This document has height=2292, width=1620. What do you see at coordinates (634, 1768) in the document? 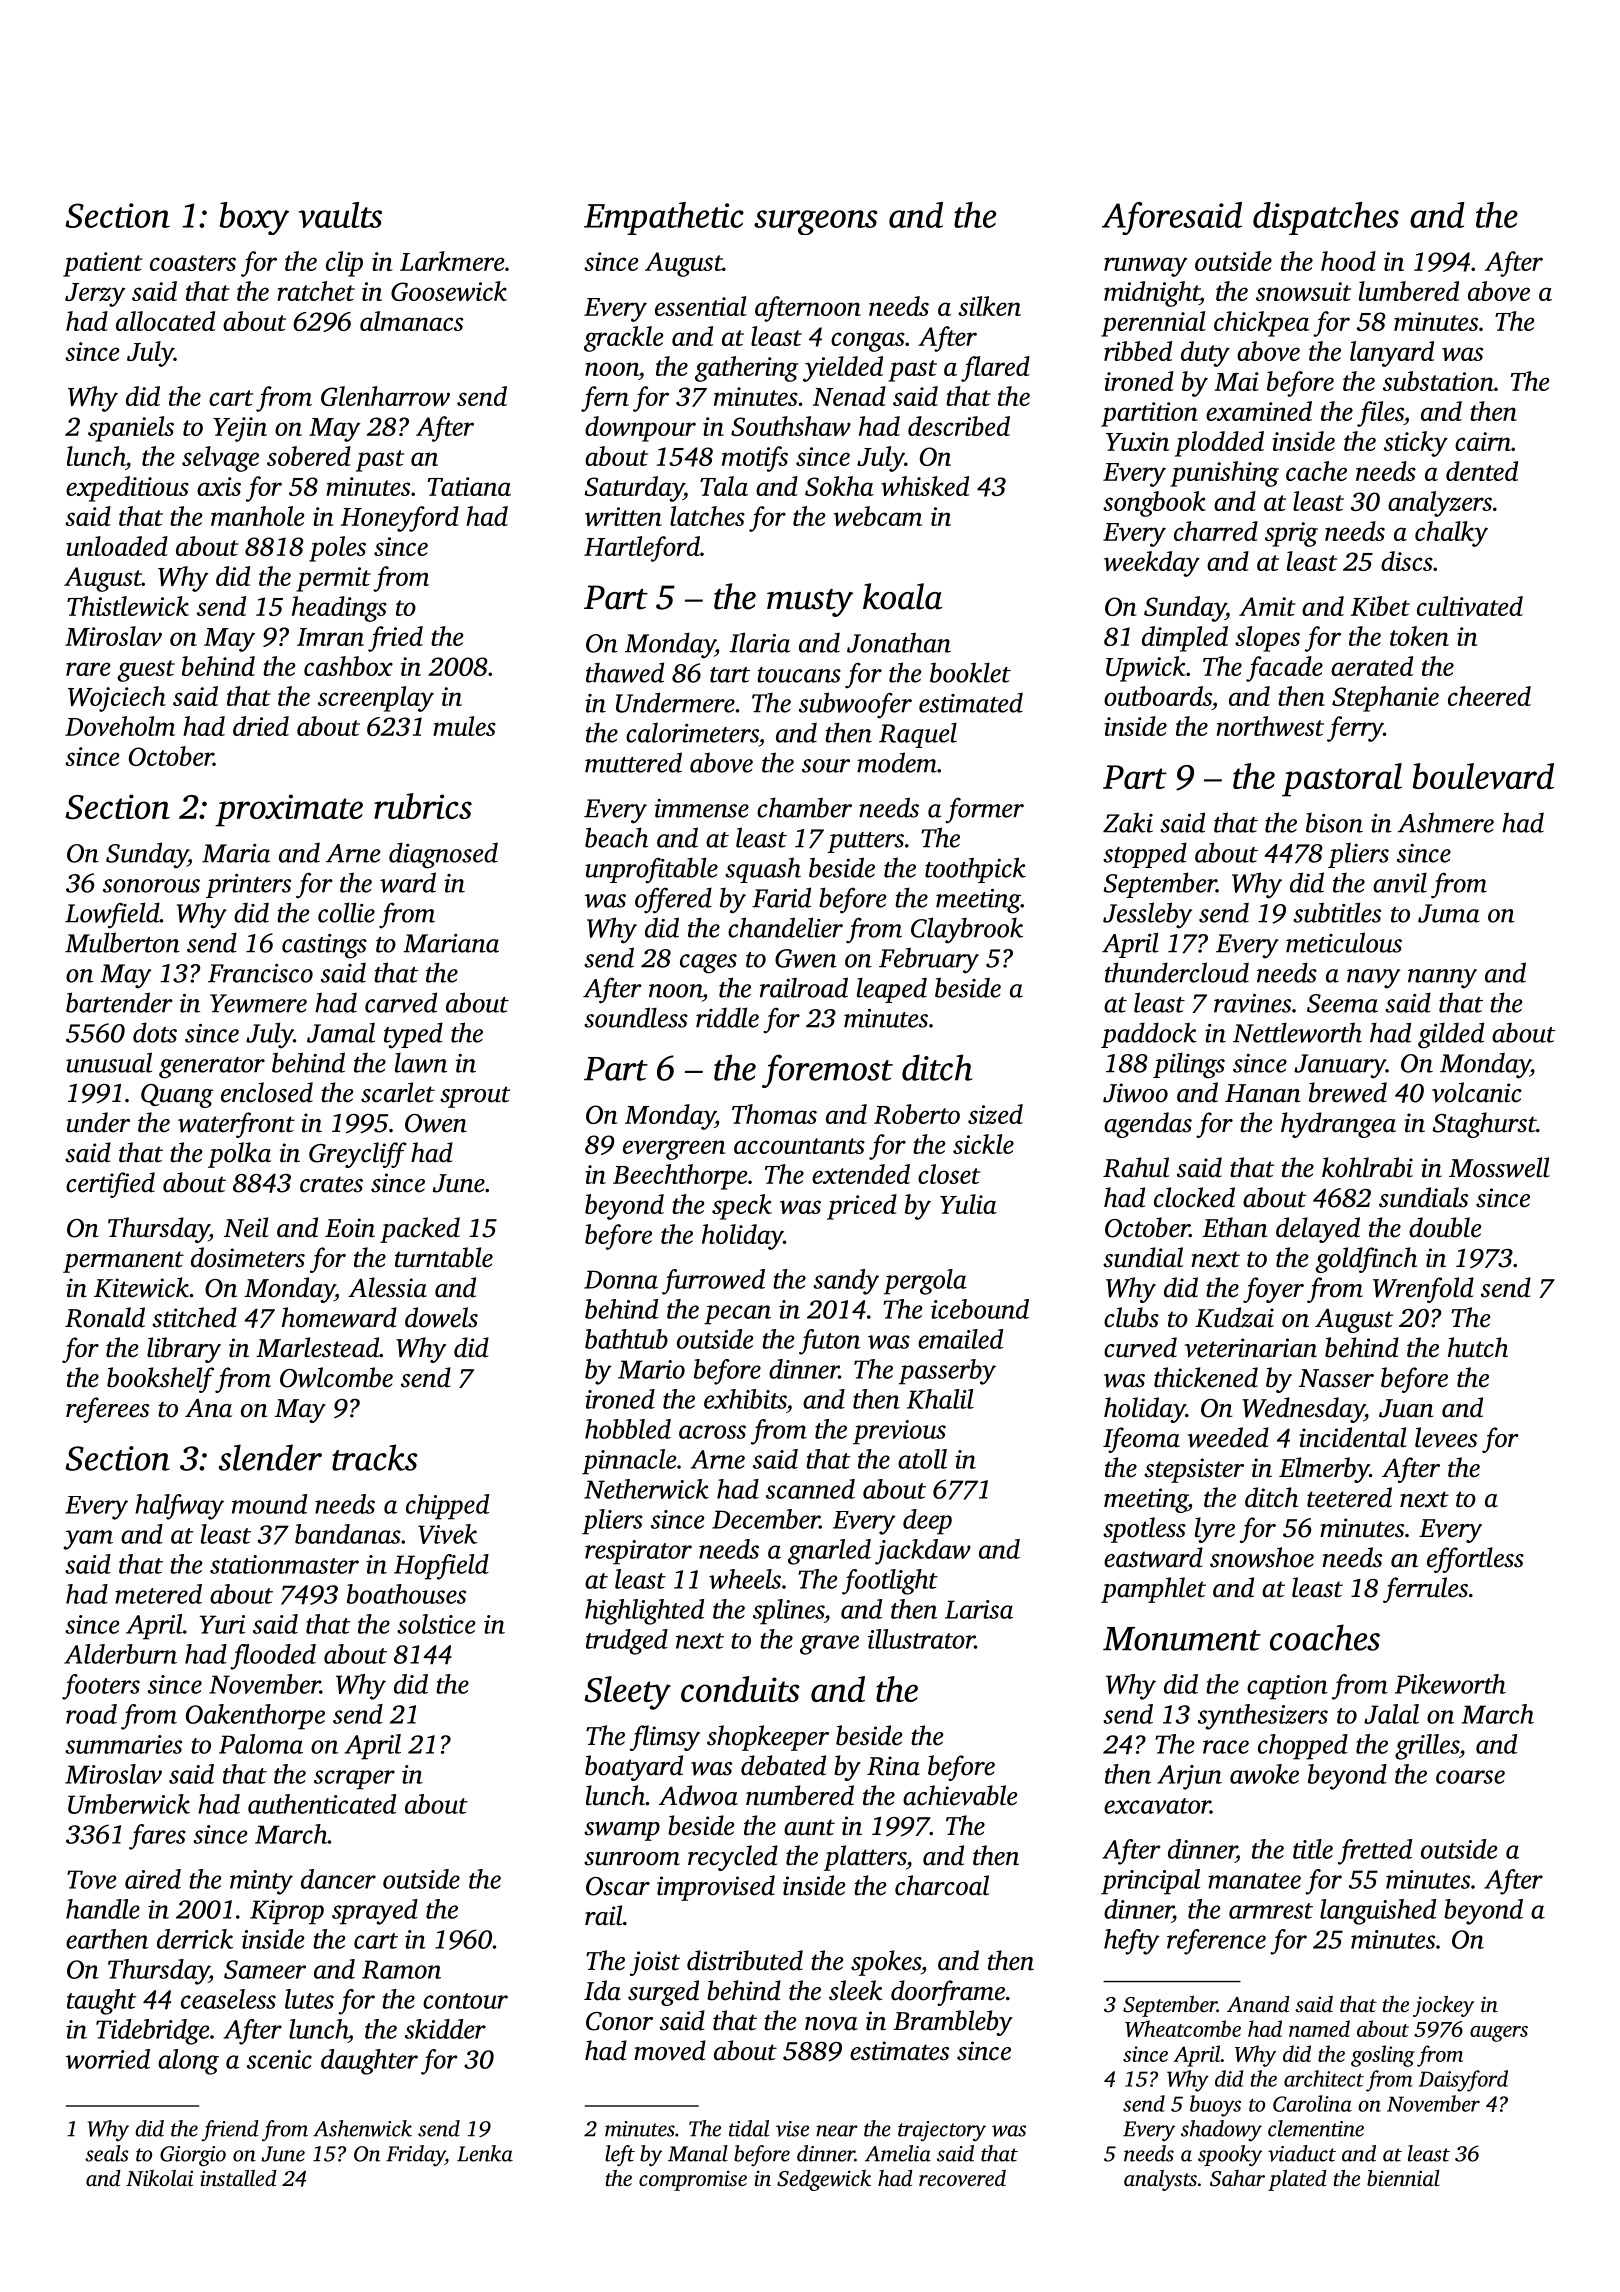
I see `boatyard` at bounding box center [634, 1768].
